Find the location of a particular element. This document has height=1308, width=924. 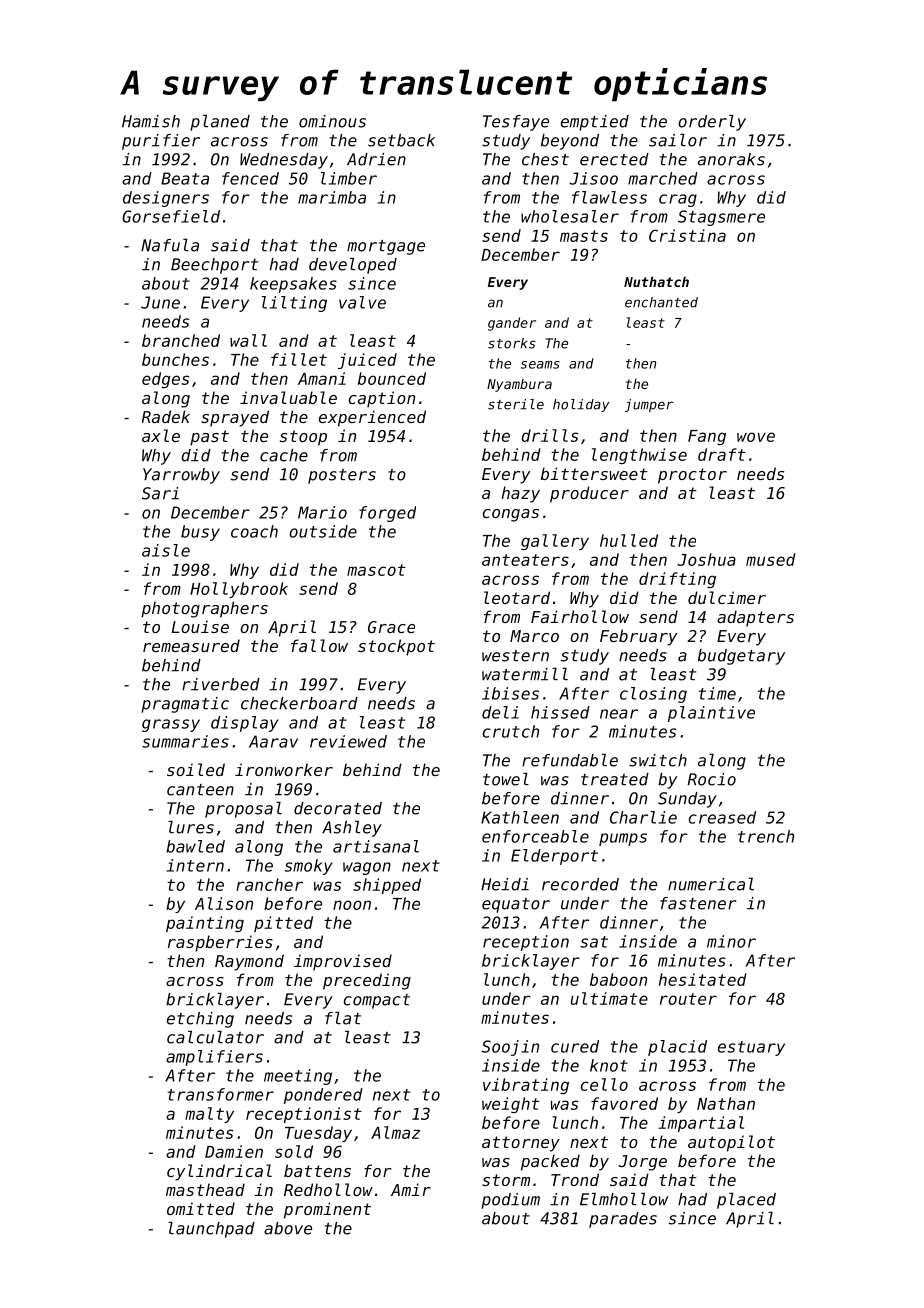

June is located at coordinates (160, 302).
